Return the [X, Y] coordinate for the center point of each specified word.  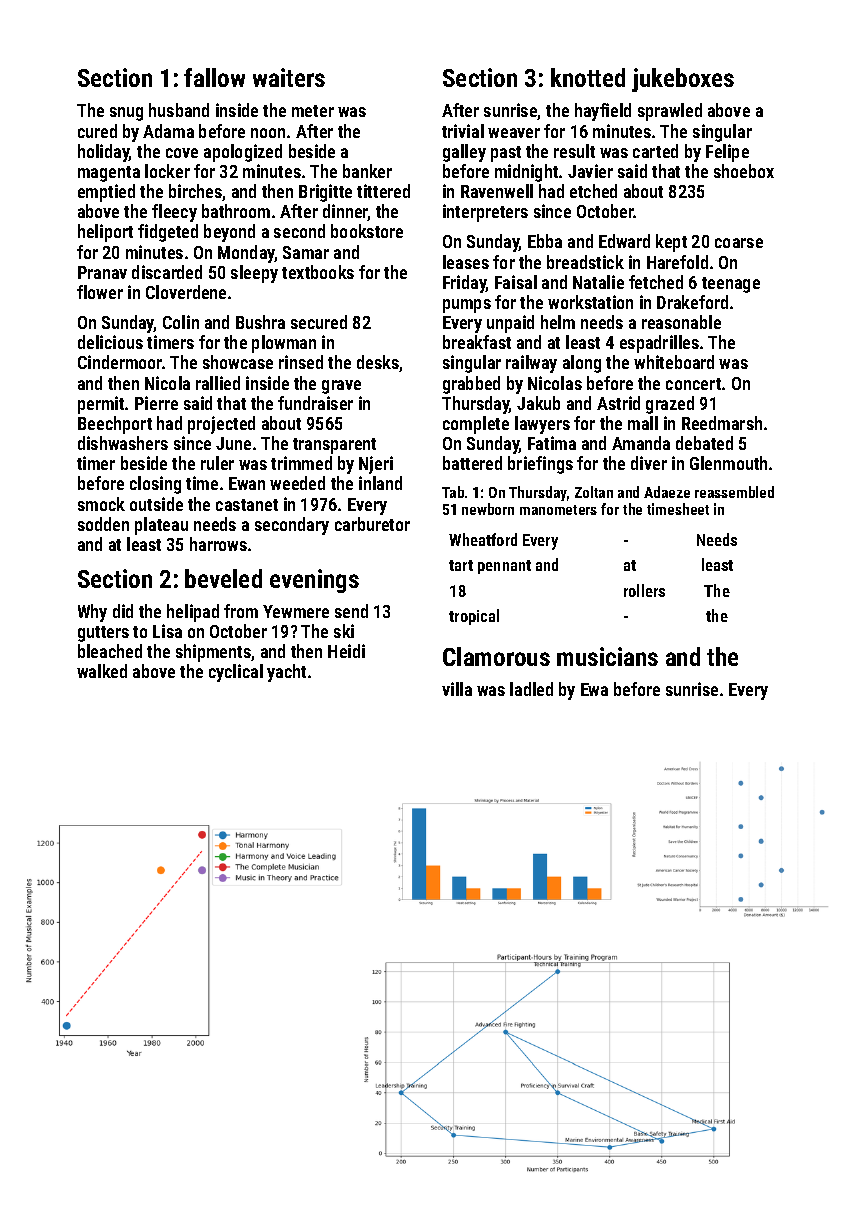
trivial [463, 131]
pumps [467, 306]
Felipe [727, 153]
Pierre [156, 403]
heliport [105, 233]
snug [126, 114]
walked [102, 671]
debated [704, 443]
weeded [297, 483]
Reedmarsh [722, 423]
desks [378, 362]
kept [671, 243]
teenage [731, 285]
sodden [103, 524]
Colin [181, 322]
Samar [306, 252]
